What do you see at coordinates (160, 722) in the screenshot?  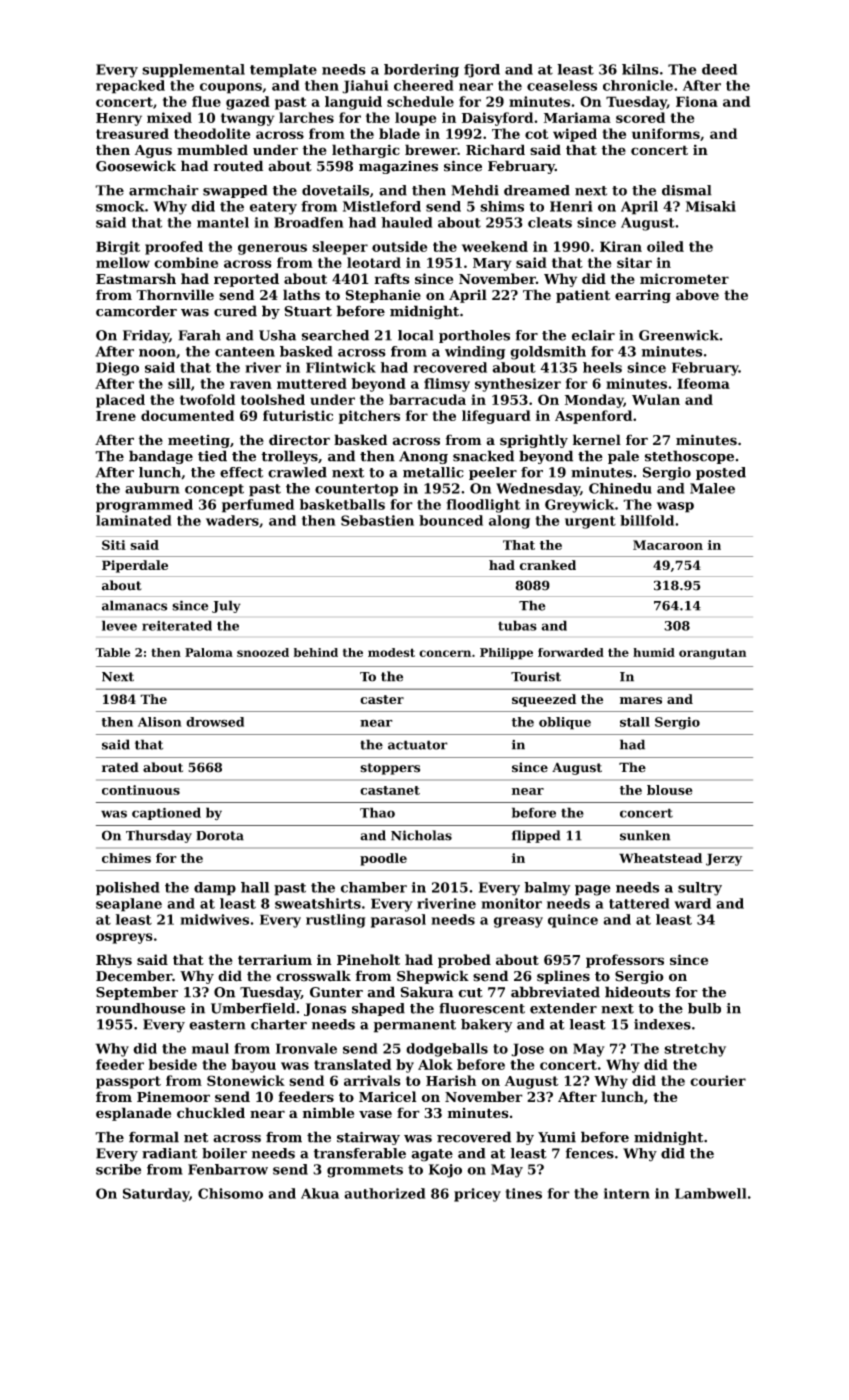 I see `Alison` at bounding box center [160, 722].
